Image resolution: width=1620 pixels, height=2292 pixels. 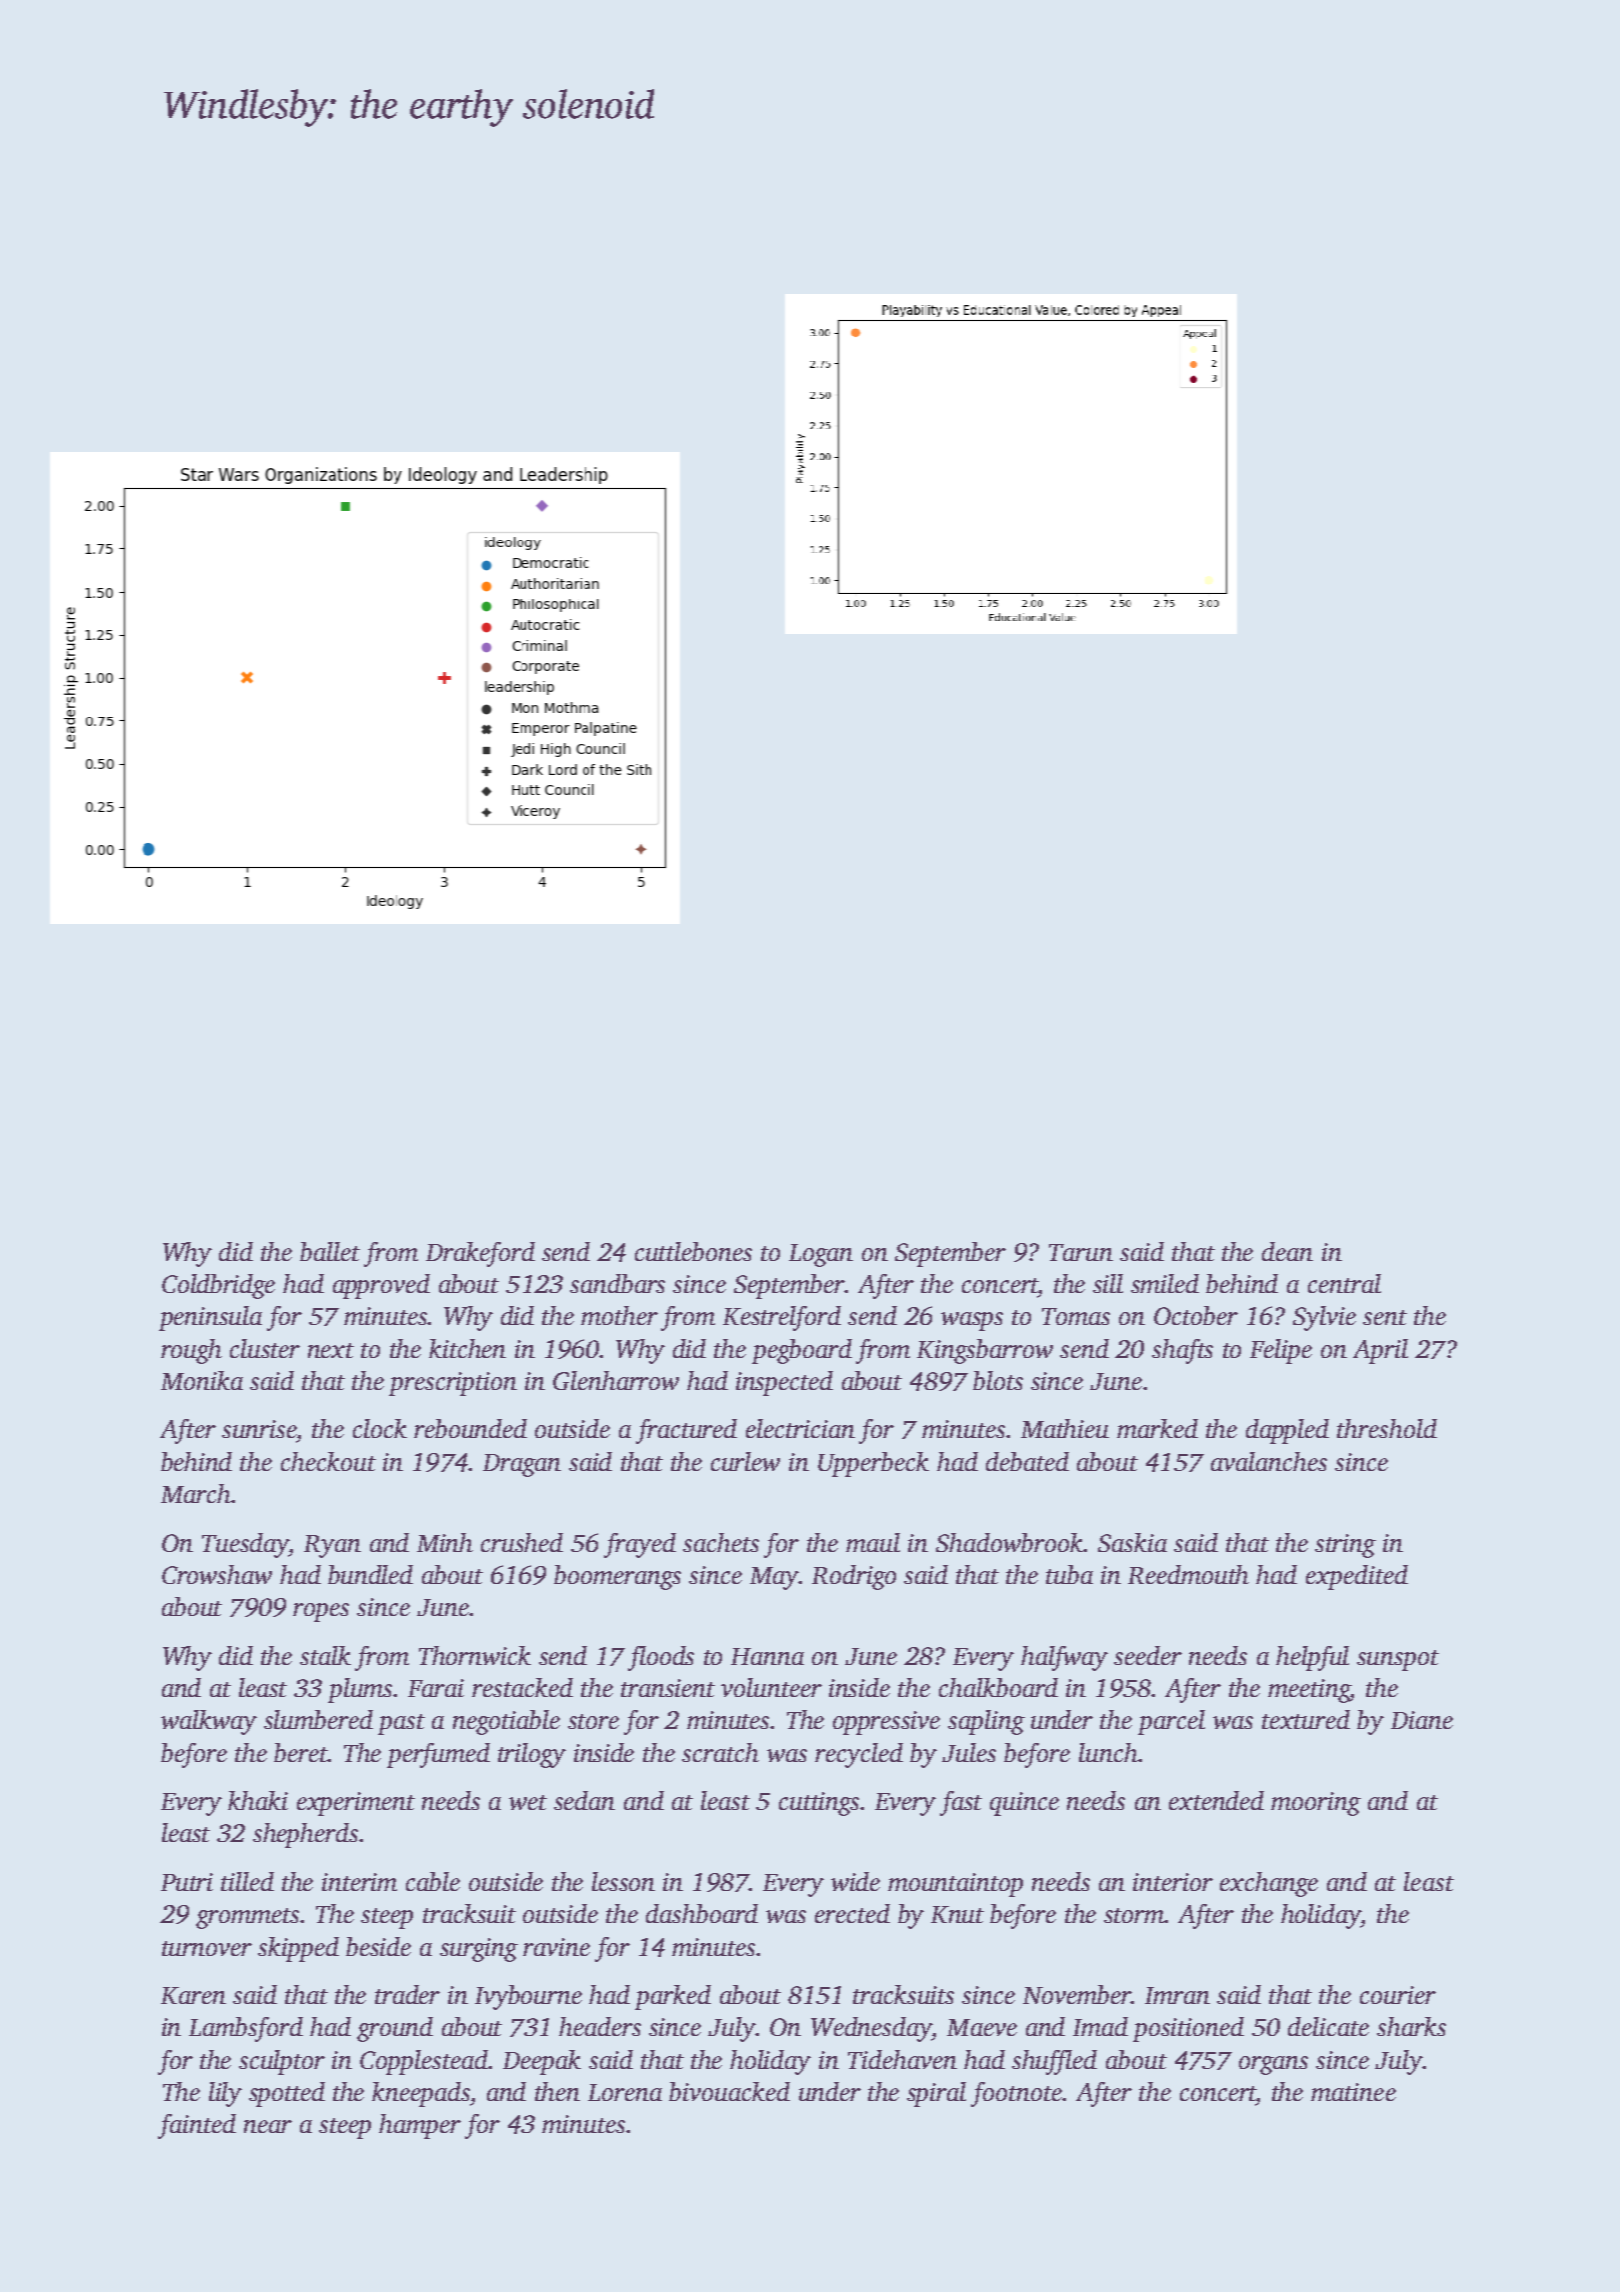 What do you see at coordinates (247, 1918) in the document?
I see `grommets` at bounding box center [247, 1918].
